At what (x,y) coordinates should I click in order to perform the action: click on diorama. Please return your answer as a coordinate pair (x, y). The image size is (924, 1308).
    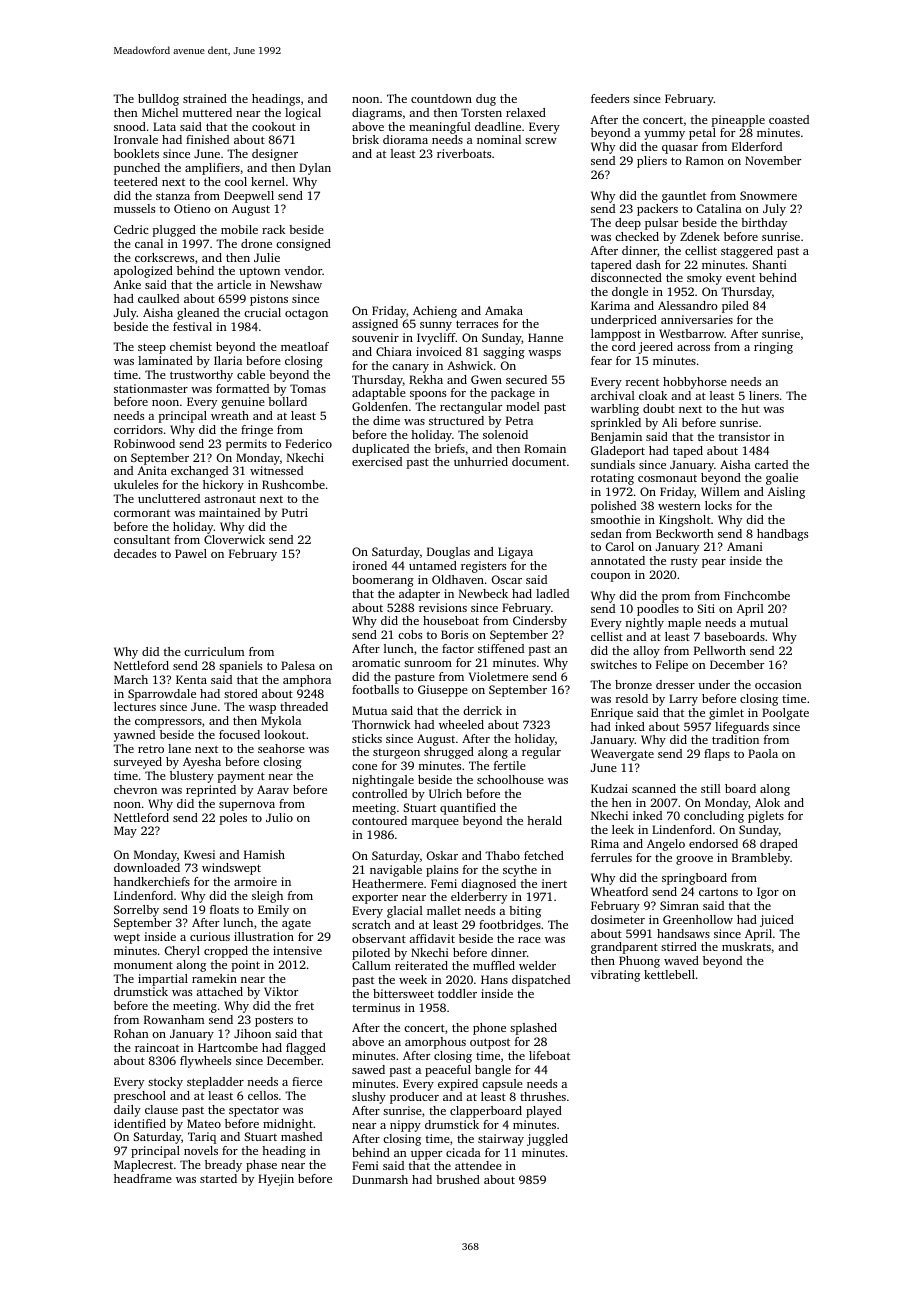
    Looking at the image, I should click on (405, 139).
